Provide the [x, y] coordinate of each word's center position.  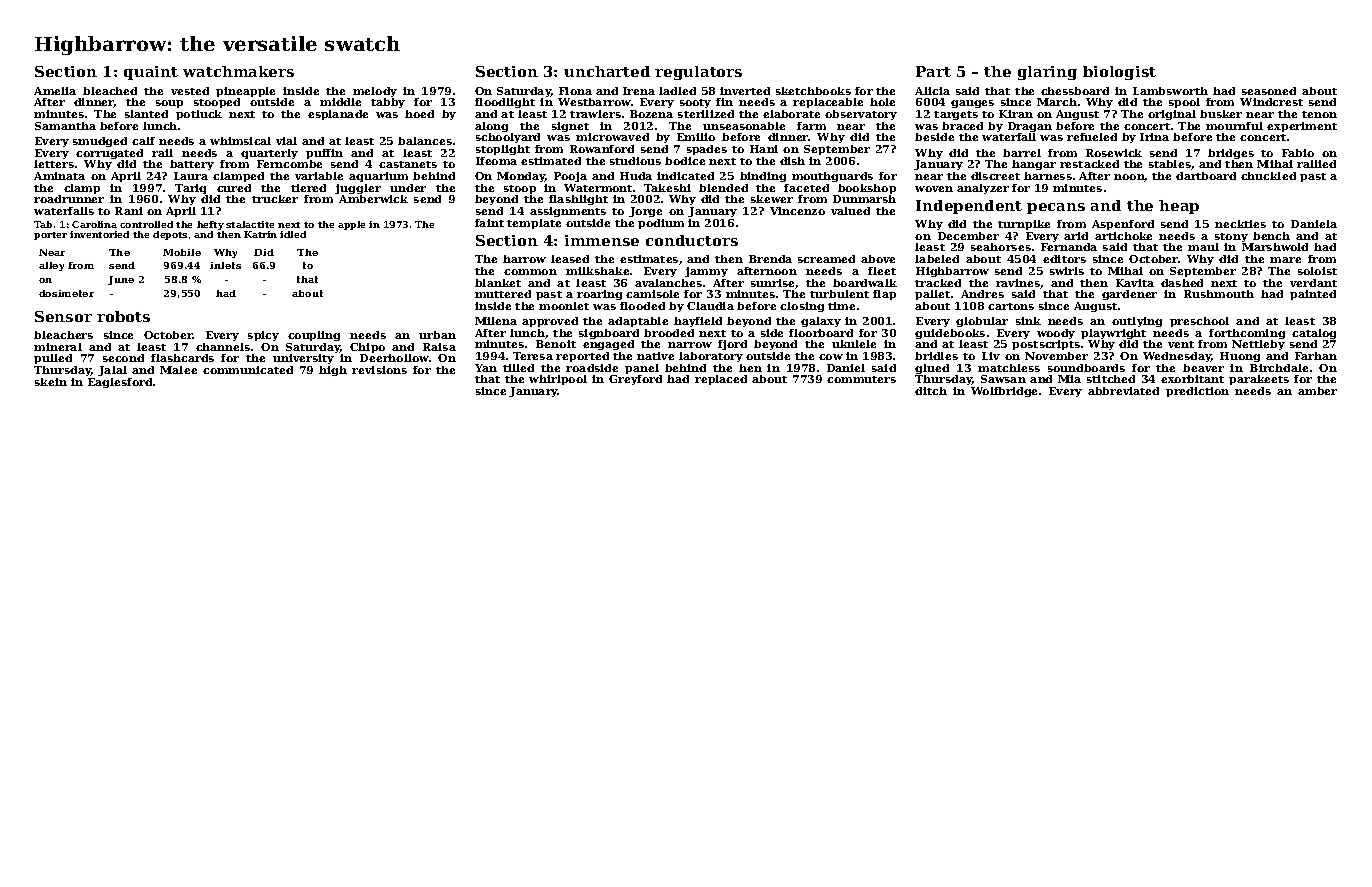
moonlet [564, 306]
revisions [379, 370]
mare [1285, 260]
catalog [1314, 334]
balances [425, 141]
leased [570, 259]
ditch [931, 391]
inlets [225, 265]
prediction [1197, 392]
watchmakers [238, 71]
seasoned [1269, 91]
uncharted [607, 71]
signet [570, 127]
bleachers [63, 335]
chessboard [1075, 91]
